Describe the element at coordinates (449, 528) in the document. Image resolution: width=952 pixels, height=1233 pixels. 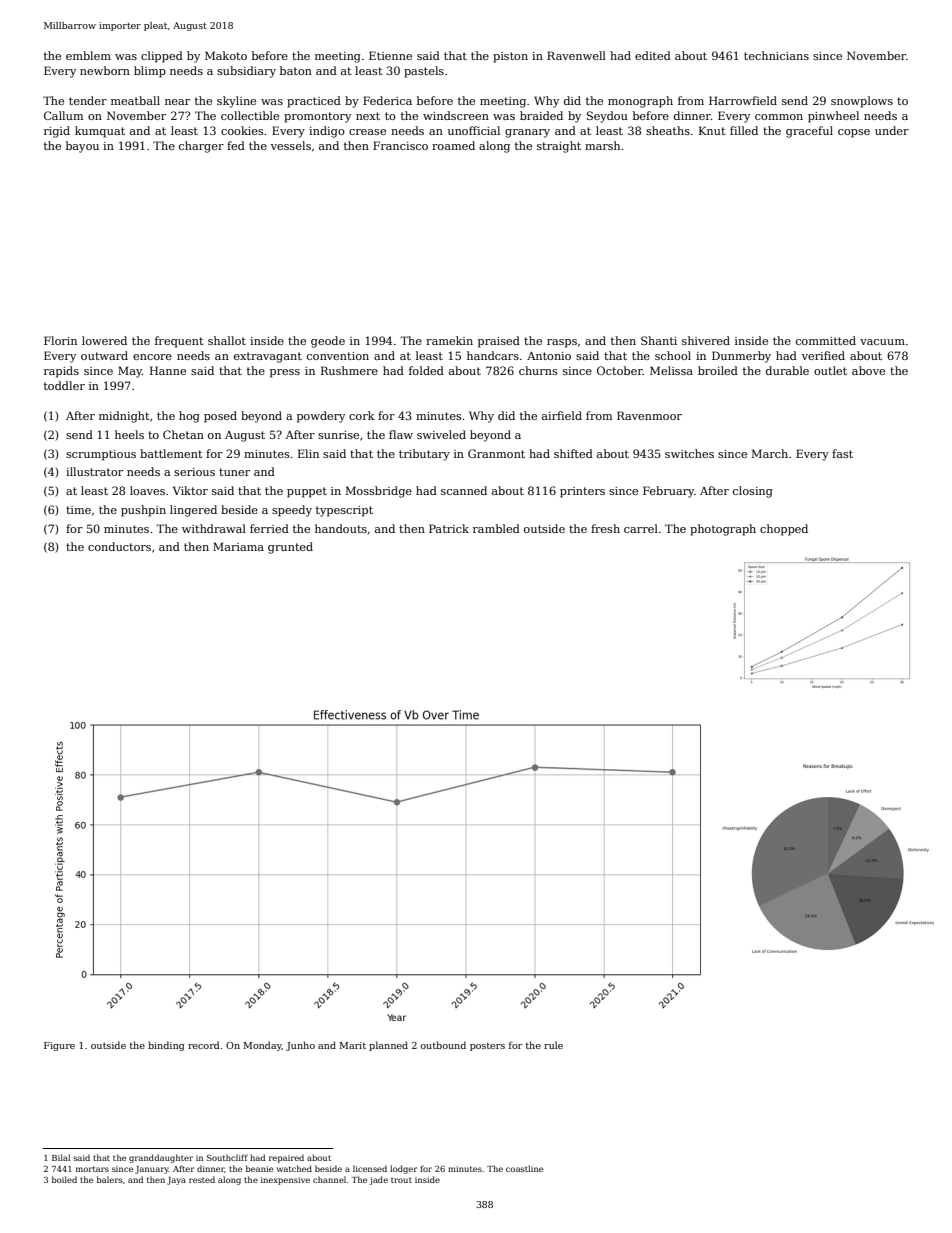
I see `Patrick` at that location.
